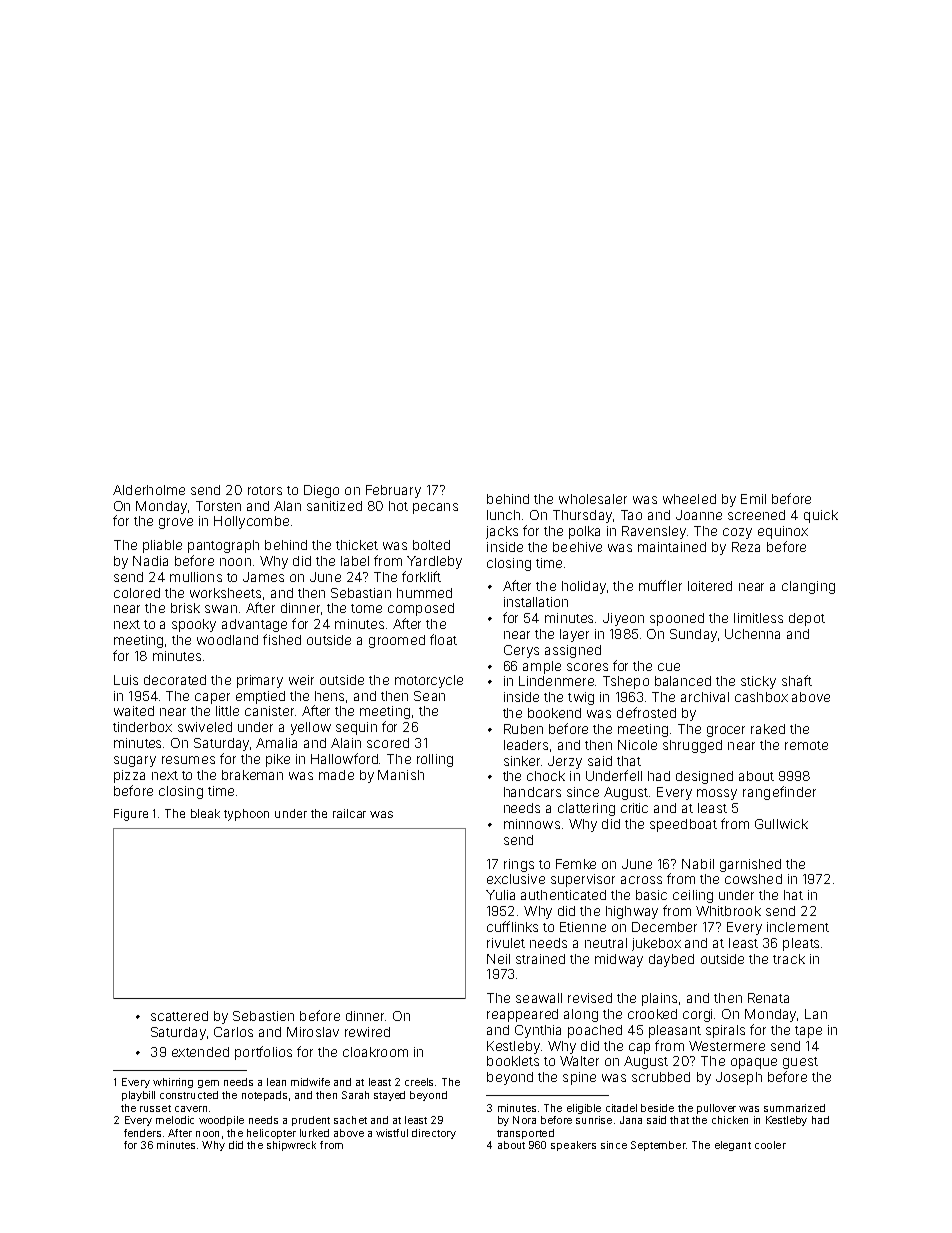 This document has width=952, height=1233. Describe the element at coordinates (429, 681) in the document. I see `motorcycle` at that location.
